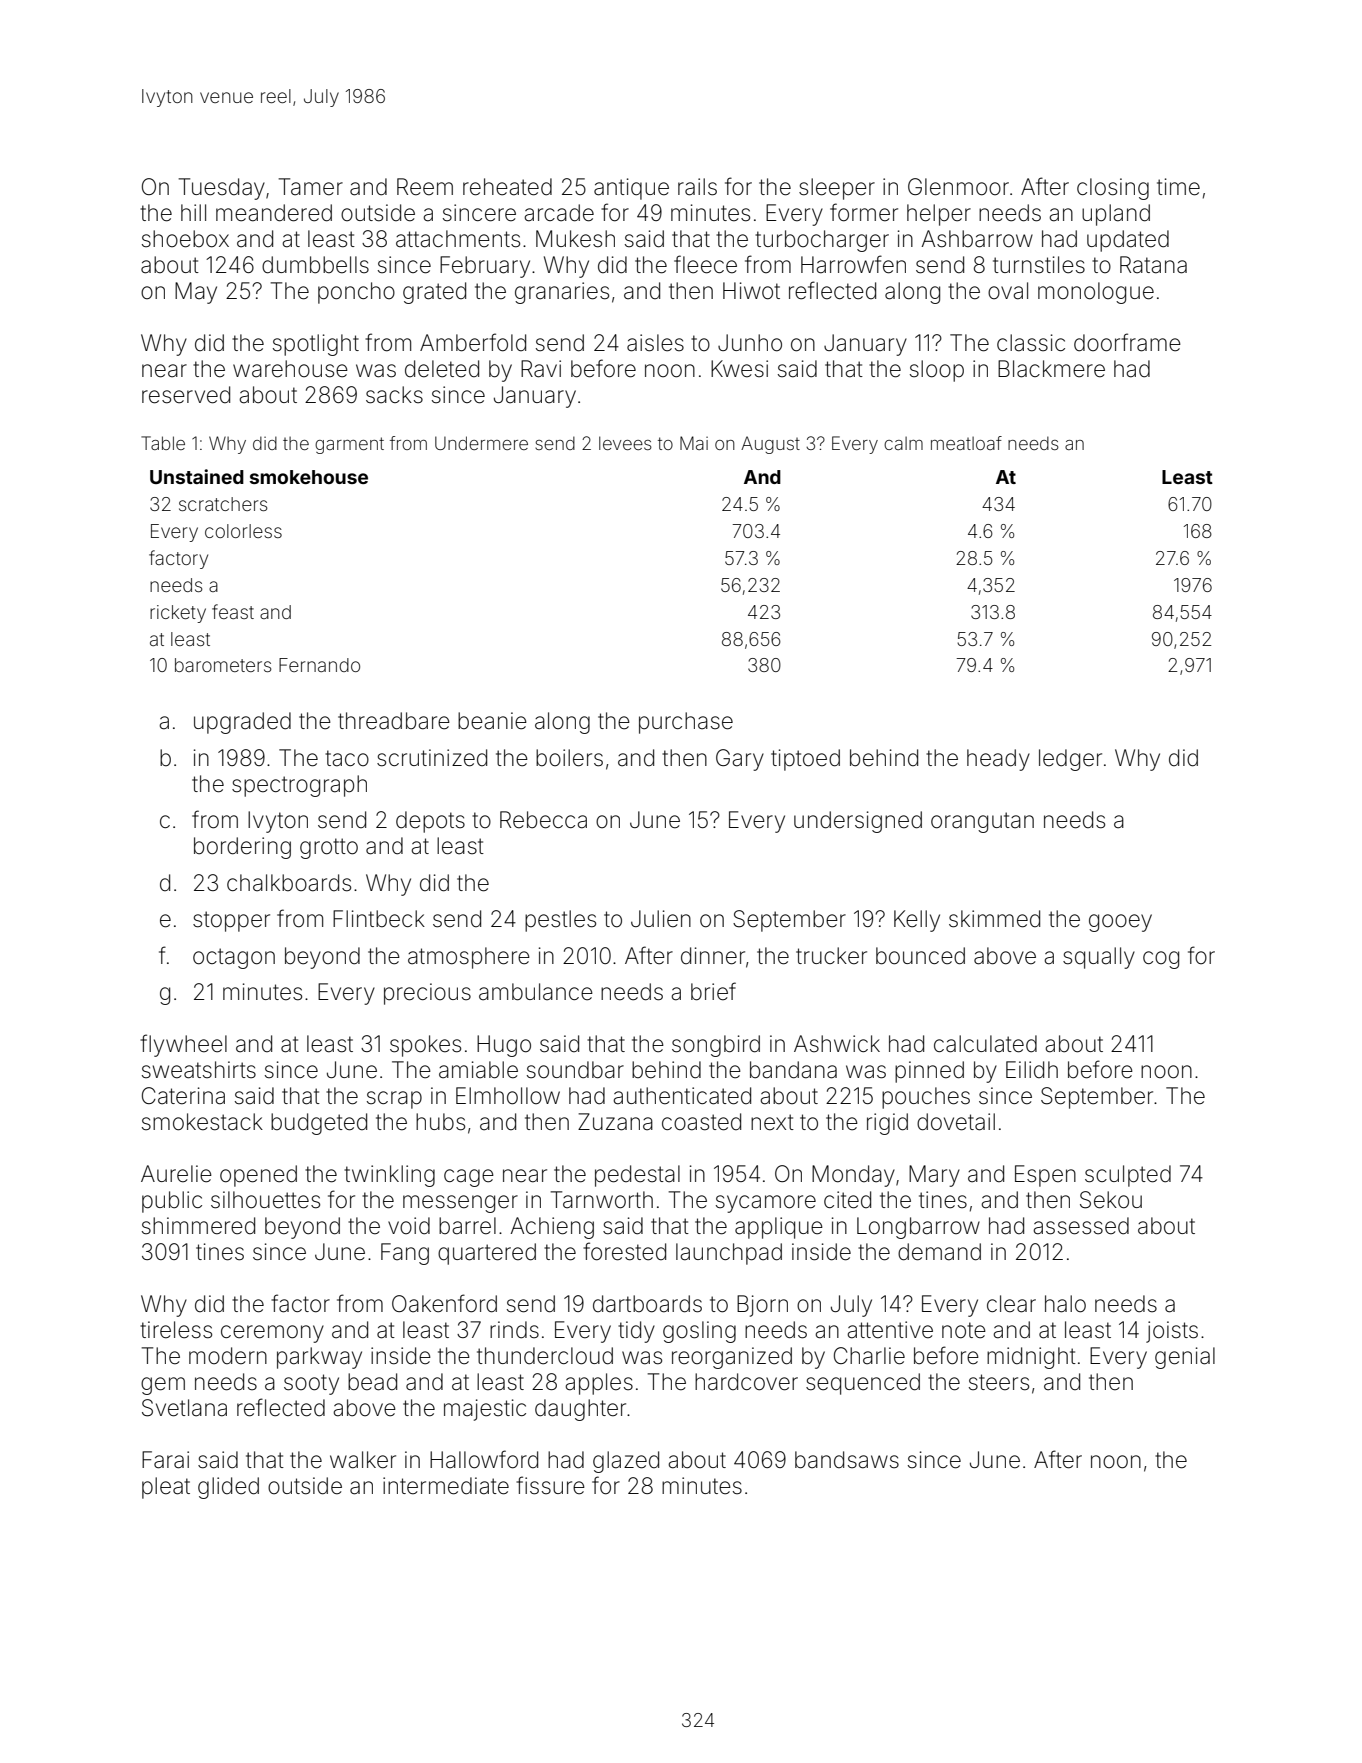  Describe the element at coordinates (847, 1460) in the screenshot. I see `bandsaws` at that location.
